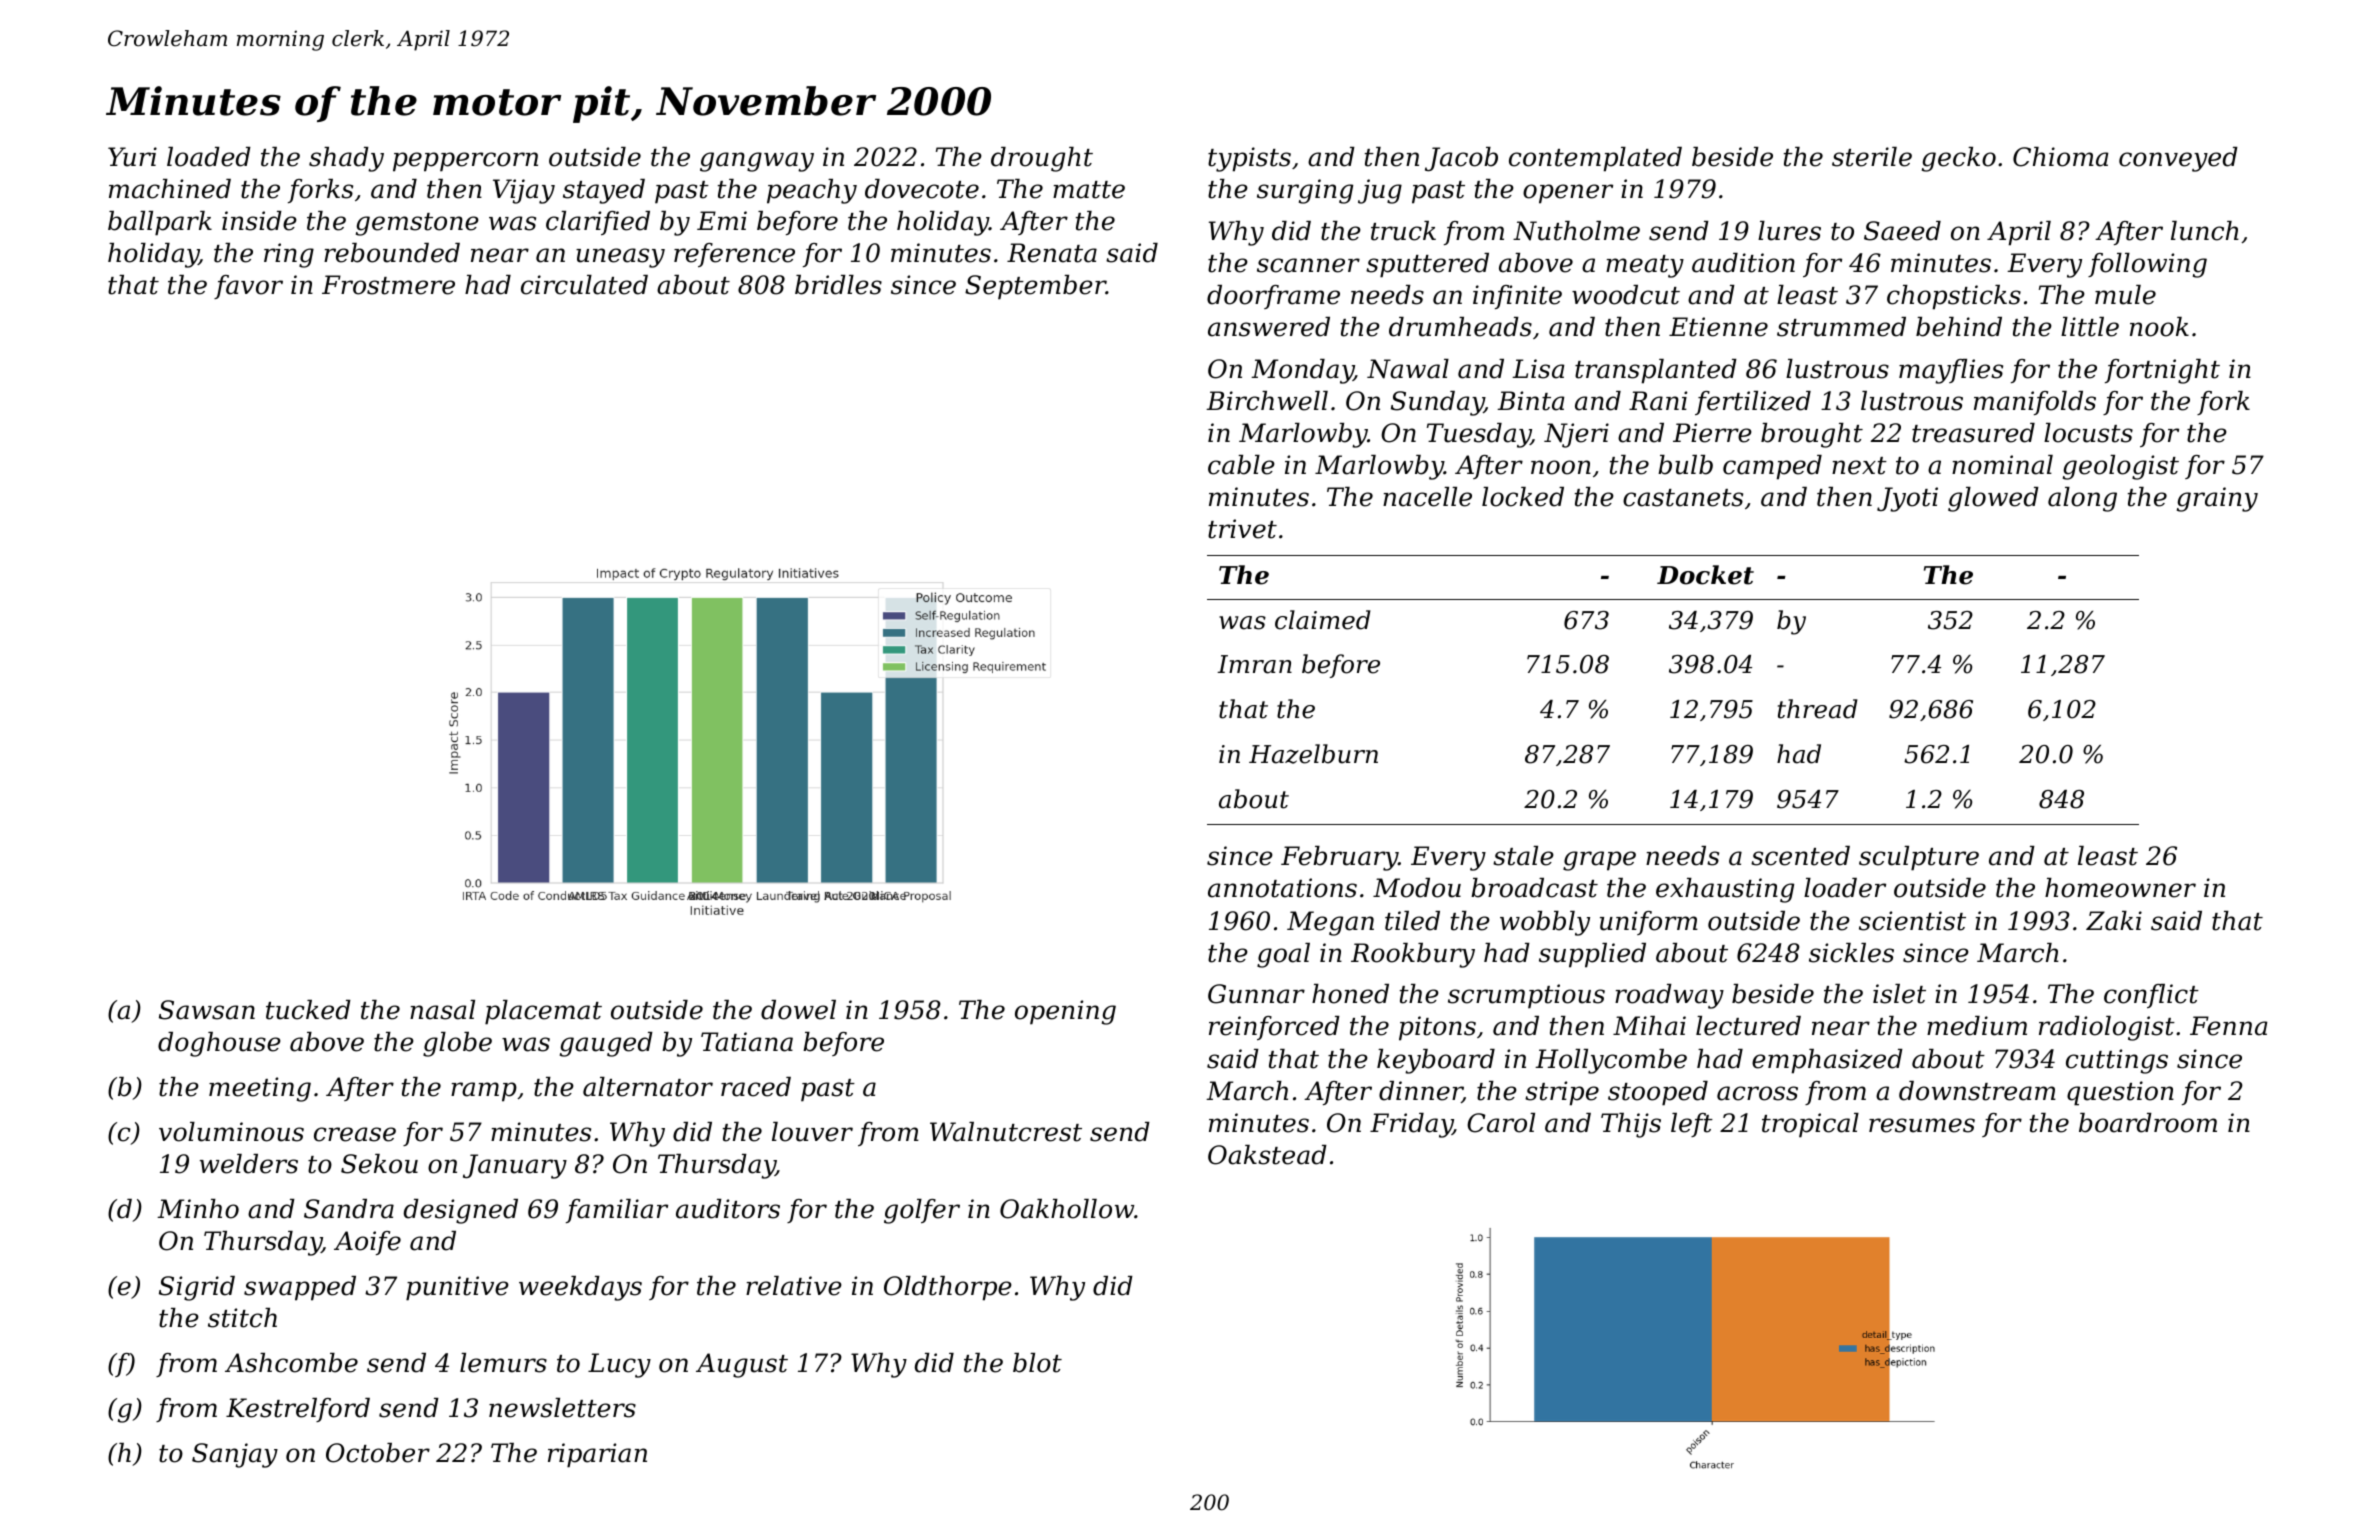  Describe the element at coordinates (1273, 297) in the document. I see `doorframe` at that location.
